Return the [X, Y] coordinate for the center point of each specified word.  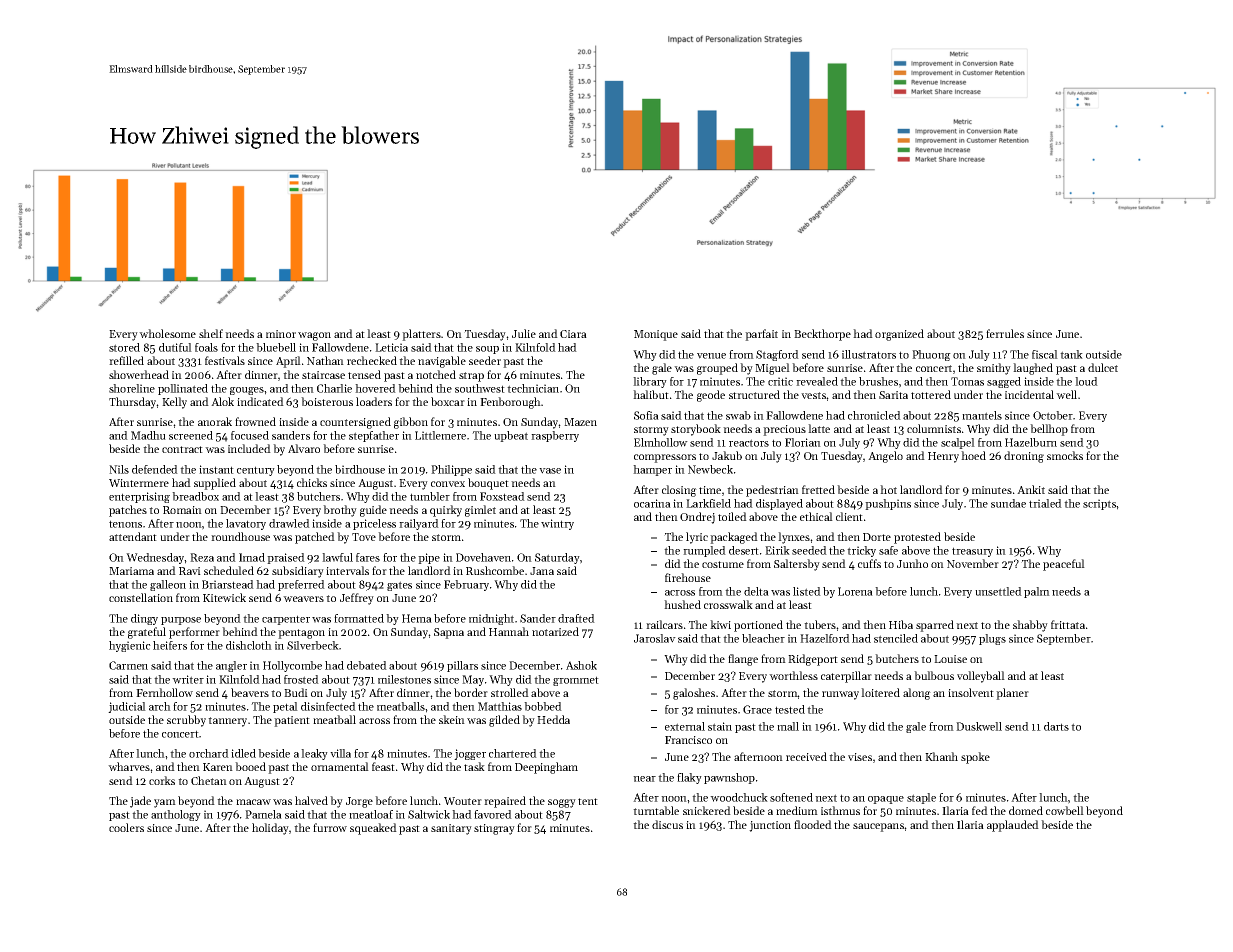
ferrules [1005, 333]
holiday [270, 829]
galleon [168, 585]
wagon [314, 336]
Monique [656, 335]
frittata [1068, 624]
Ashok [581, 665]
